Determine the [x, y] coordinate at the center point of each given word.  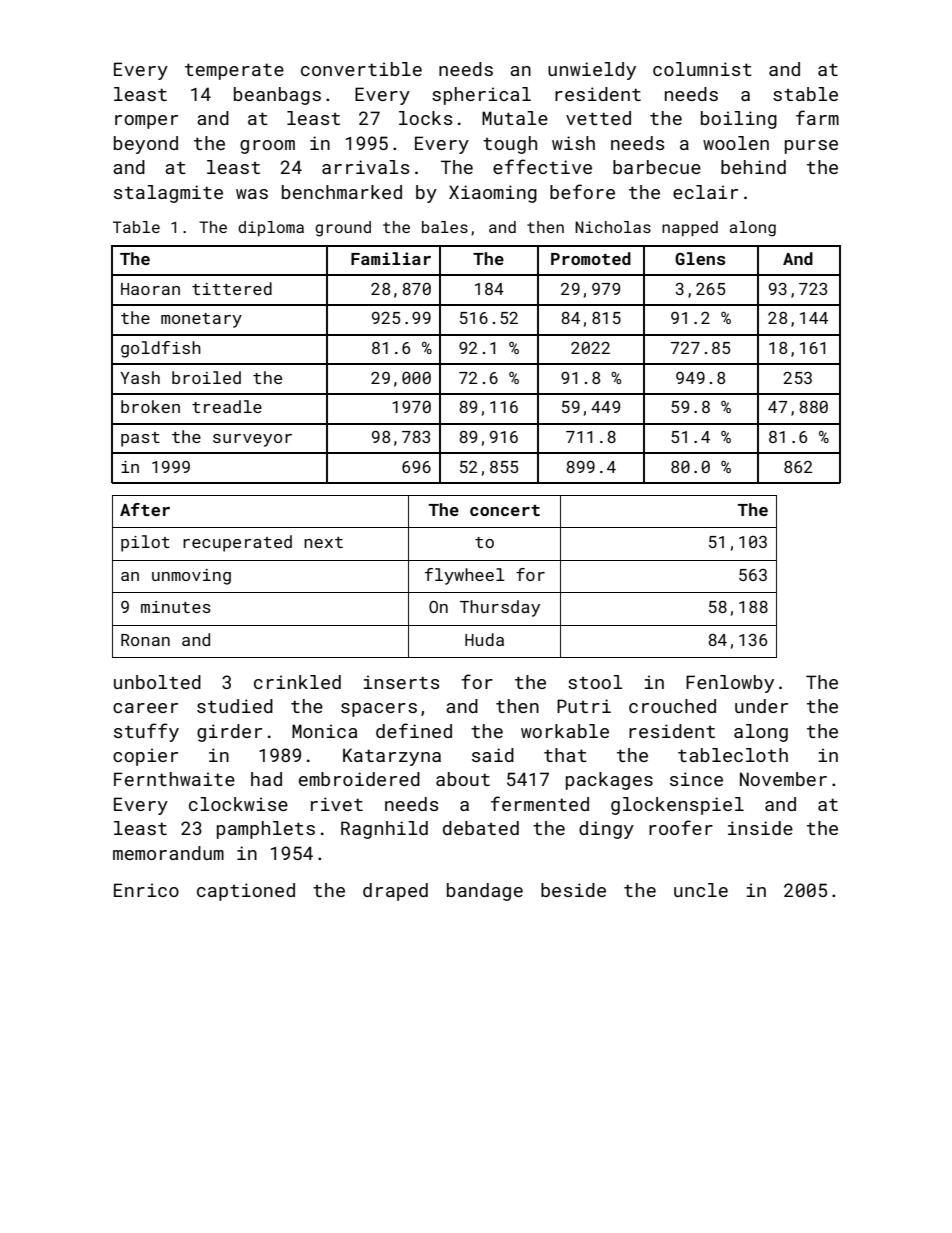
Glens [700, 258]
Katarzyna [392, 757]
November [783, 779]
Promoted [591, 258]
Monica [324, 731]
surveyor [252, 440]
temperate [234, 71]
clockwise [238, 804]
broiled [206, 377]
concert [505, 510]
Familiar [391, 258]
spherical [481, 96]
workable [565, 731]
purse [811, 147]
